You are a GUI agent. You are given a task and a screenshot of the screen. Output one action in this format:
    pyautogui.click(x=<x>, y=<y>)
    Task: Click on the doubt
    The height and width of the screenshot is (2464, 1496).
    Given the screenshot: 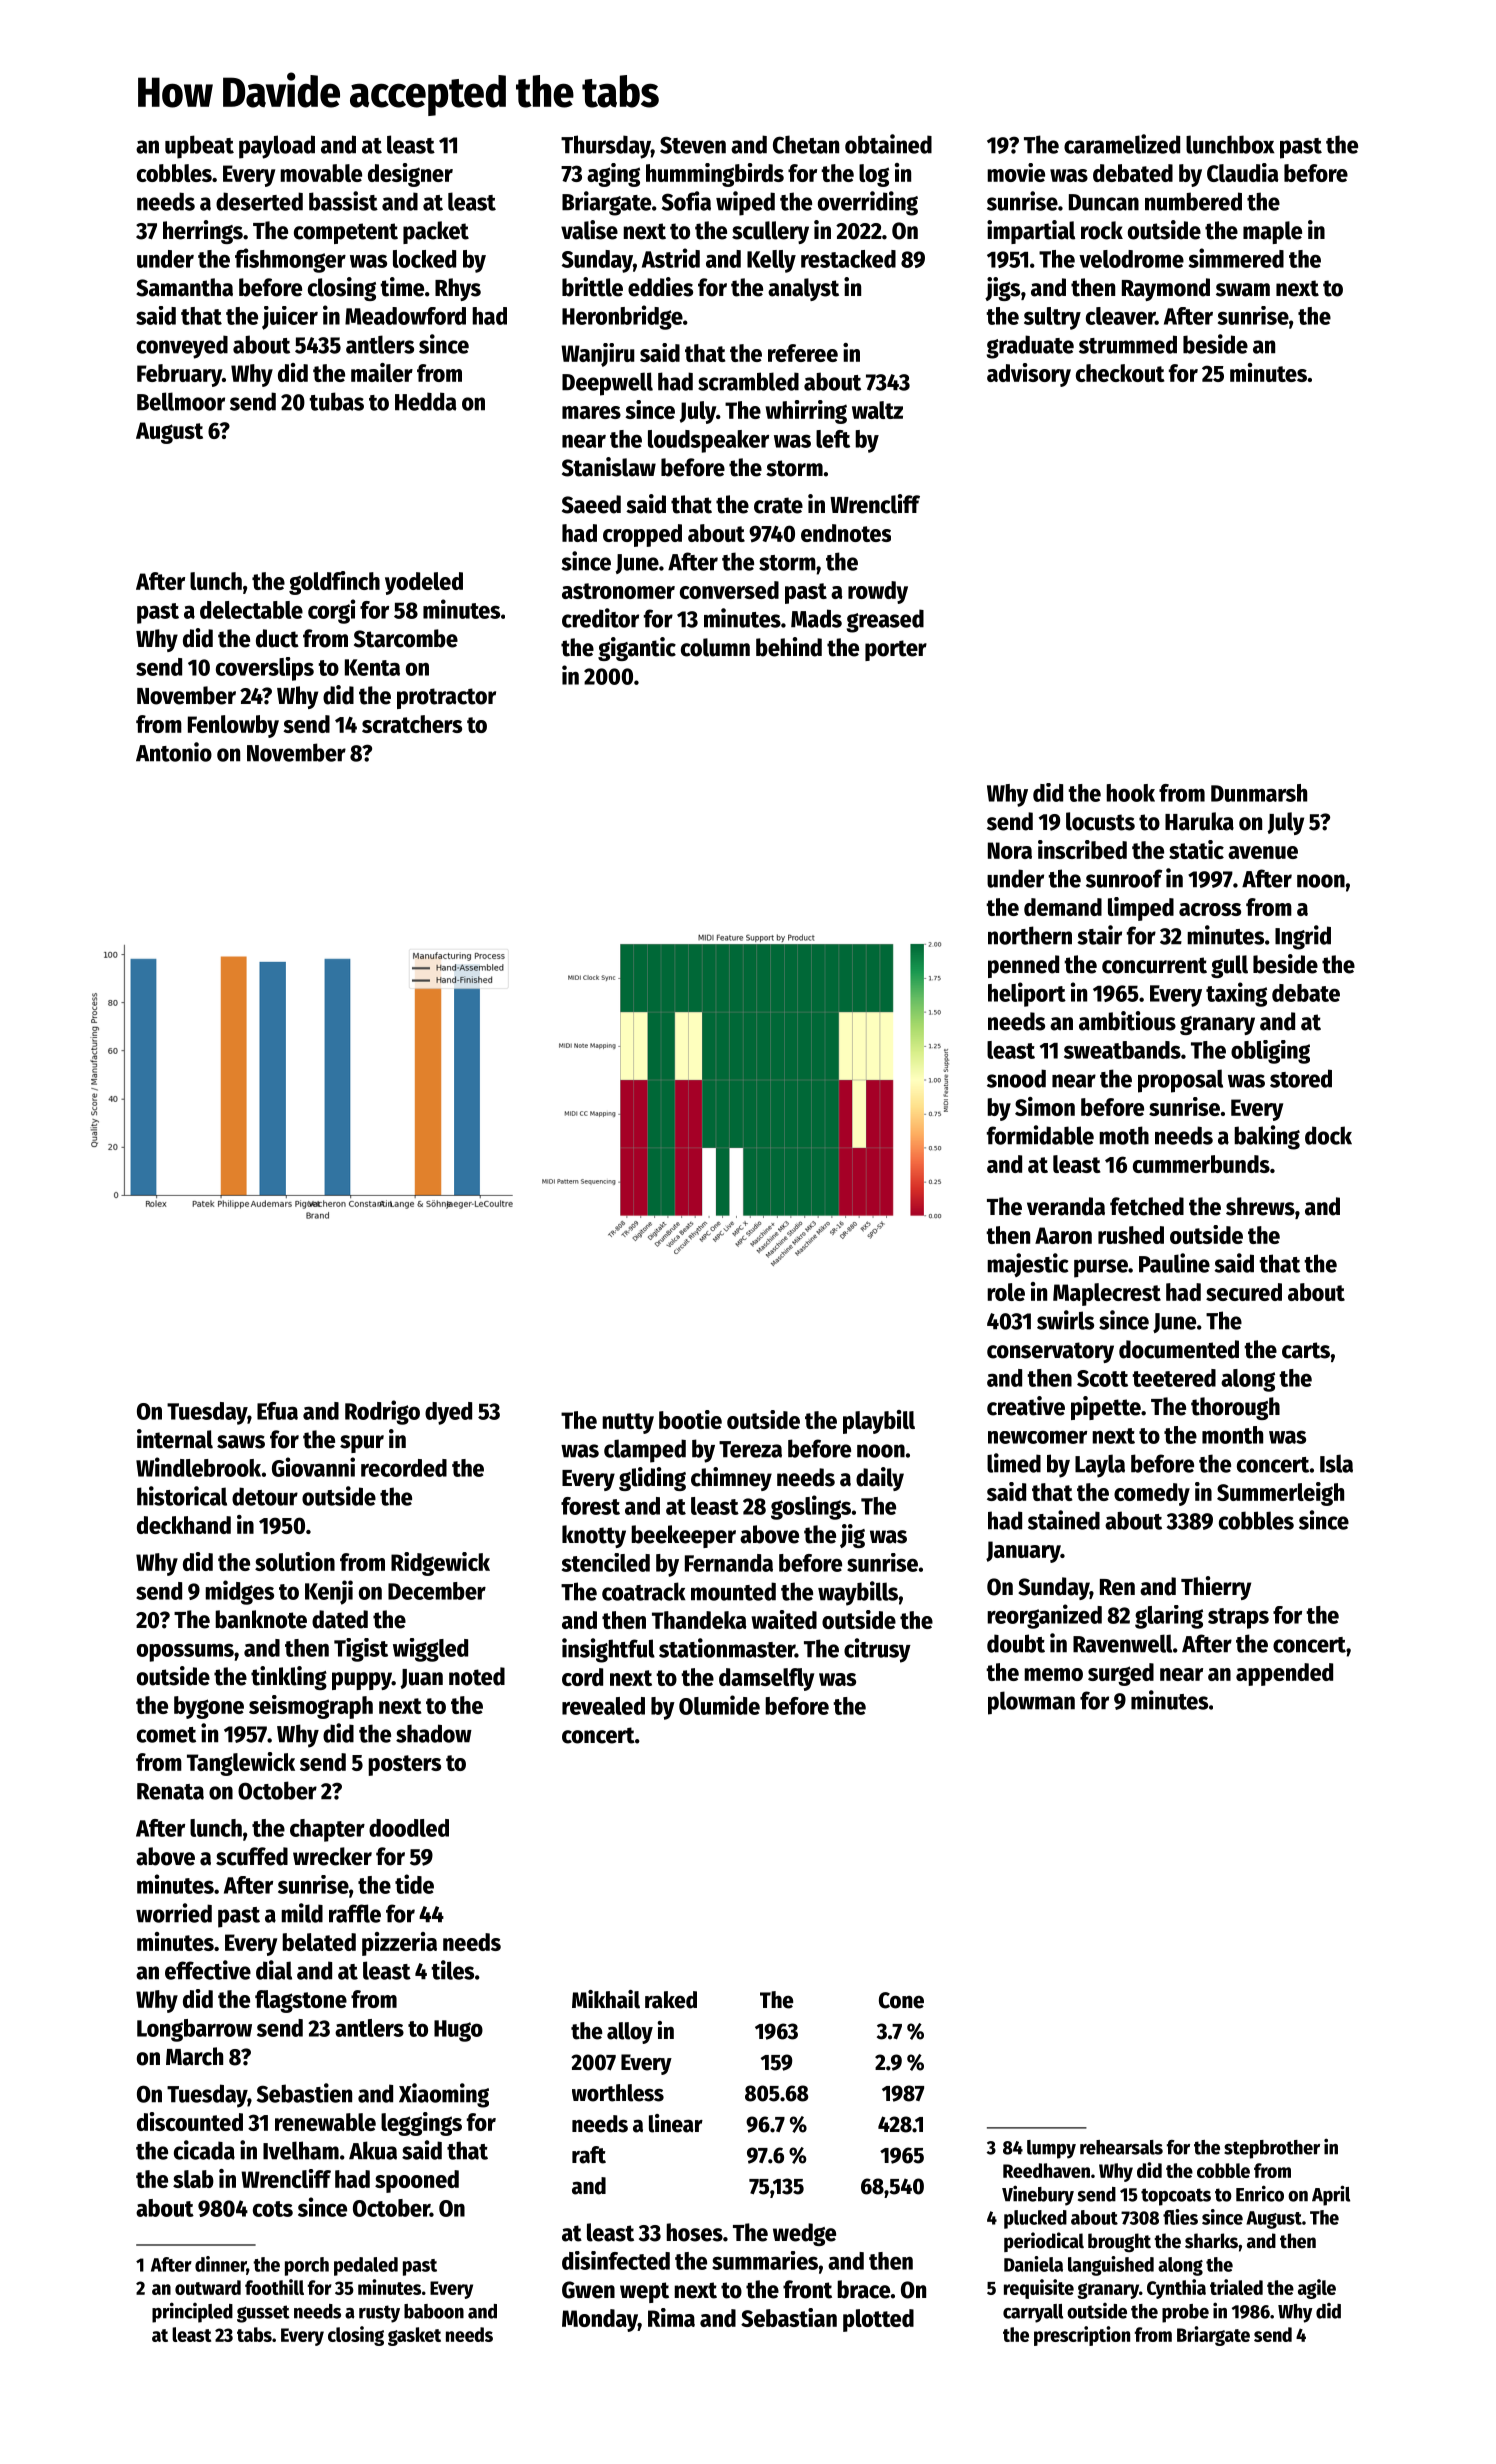 What is the action you would take?
    pyautogui.click(x=1016, y=1643)
